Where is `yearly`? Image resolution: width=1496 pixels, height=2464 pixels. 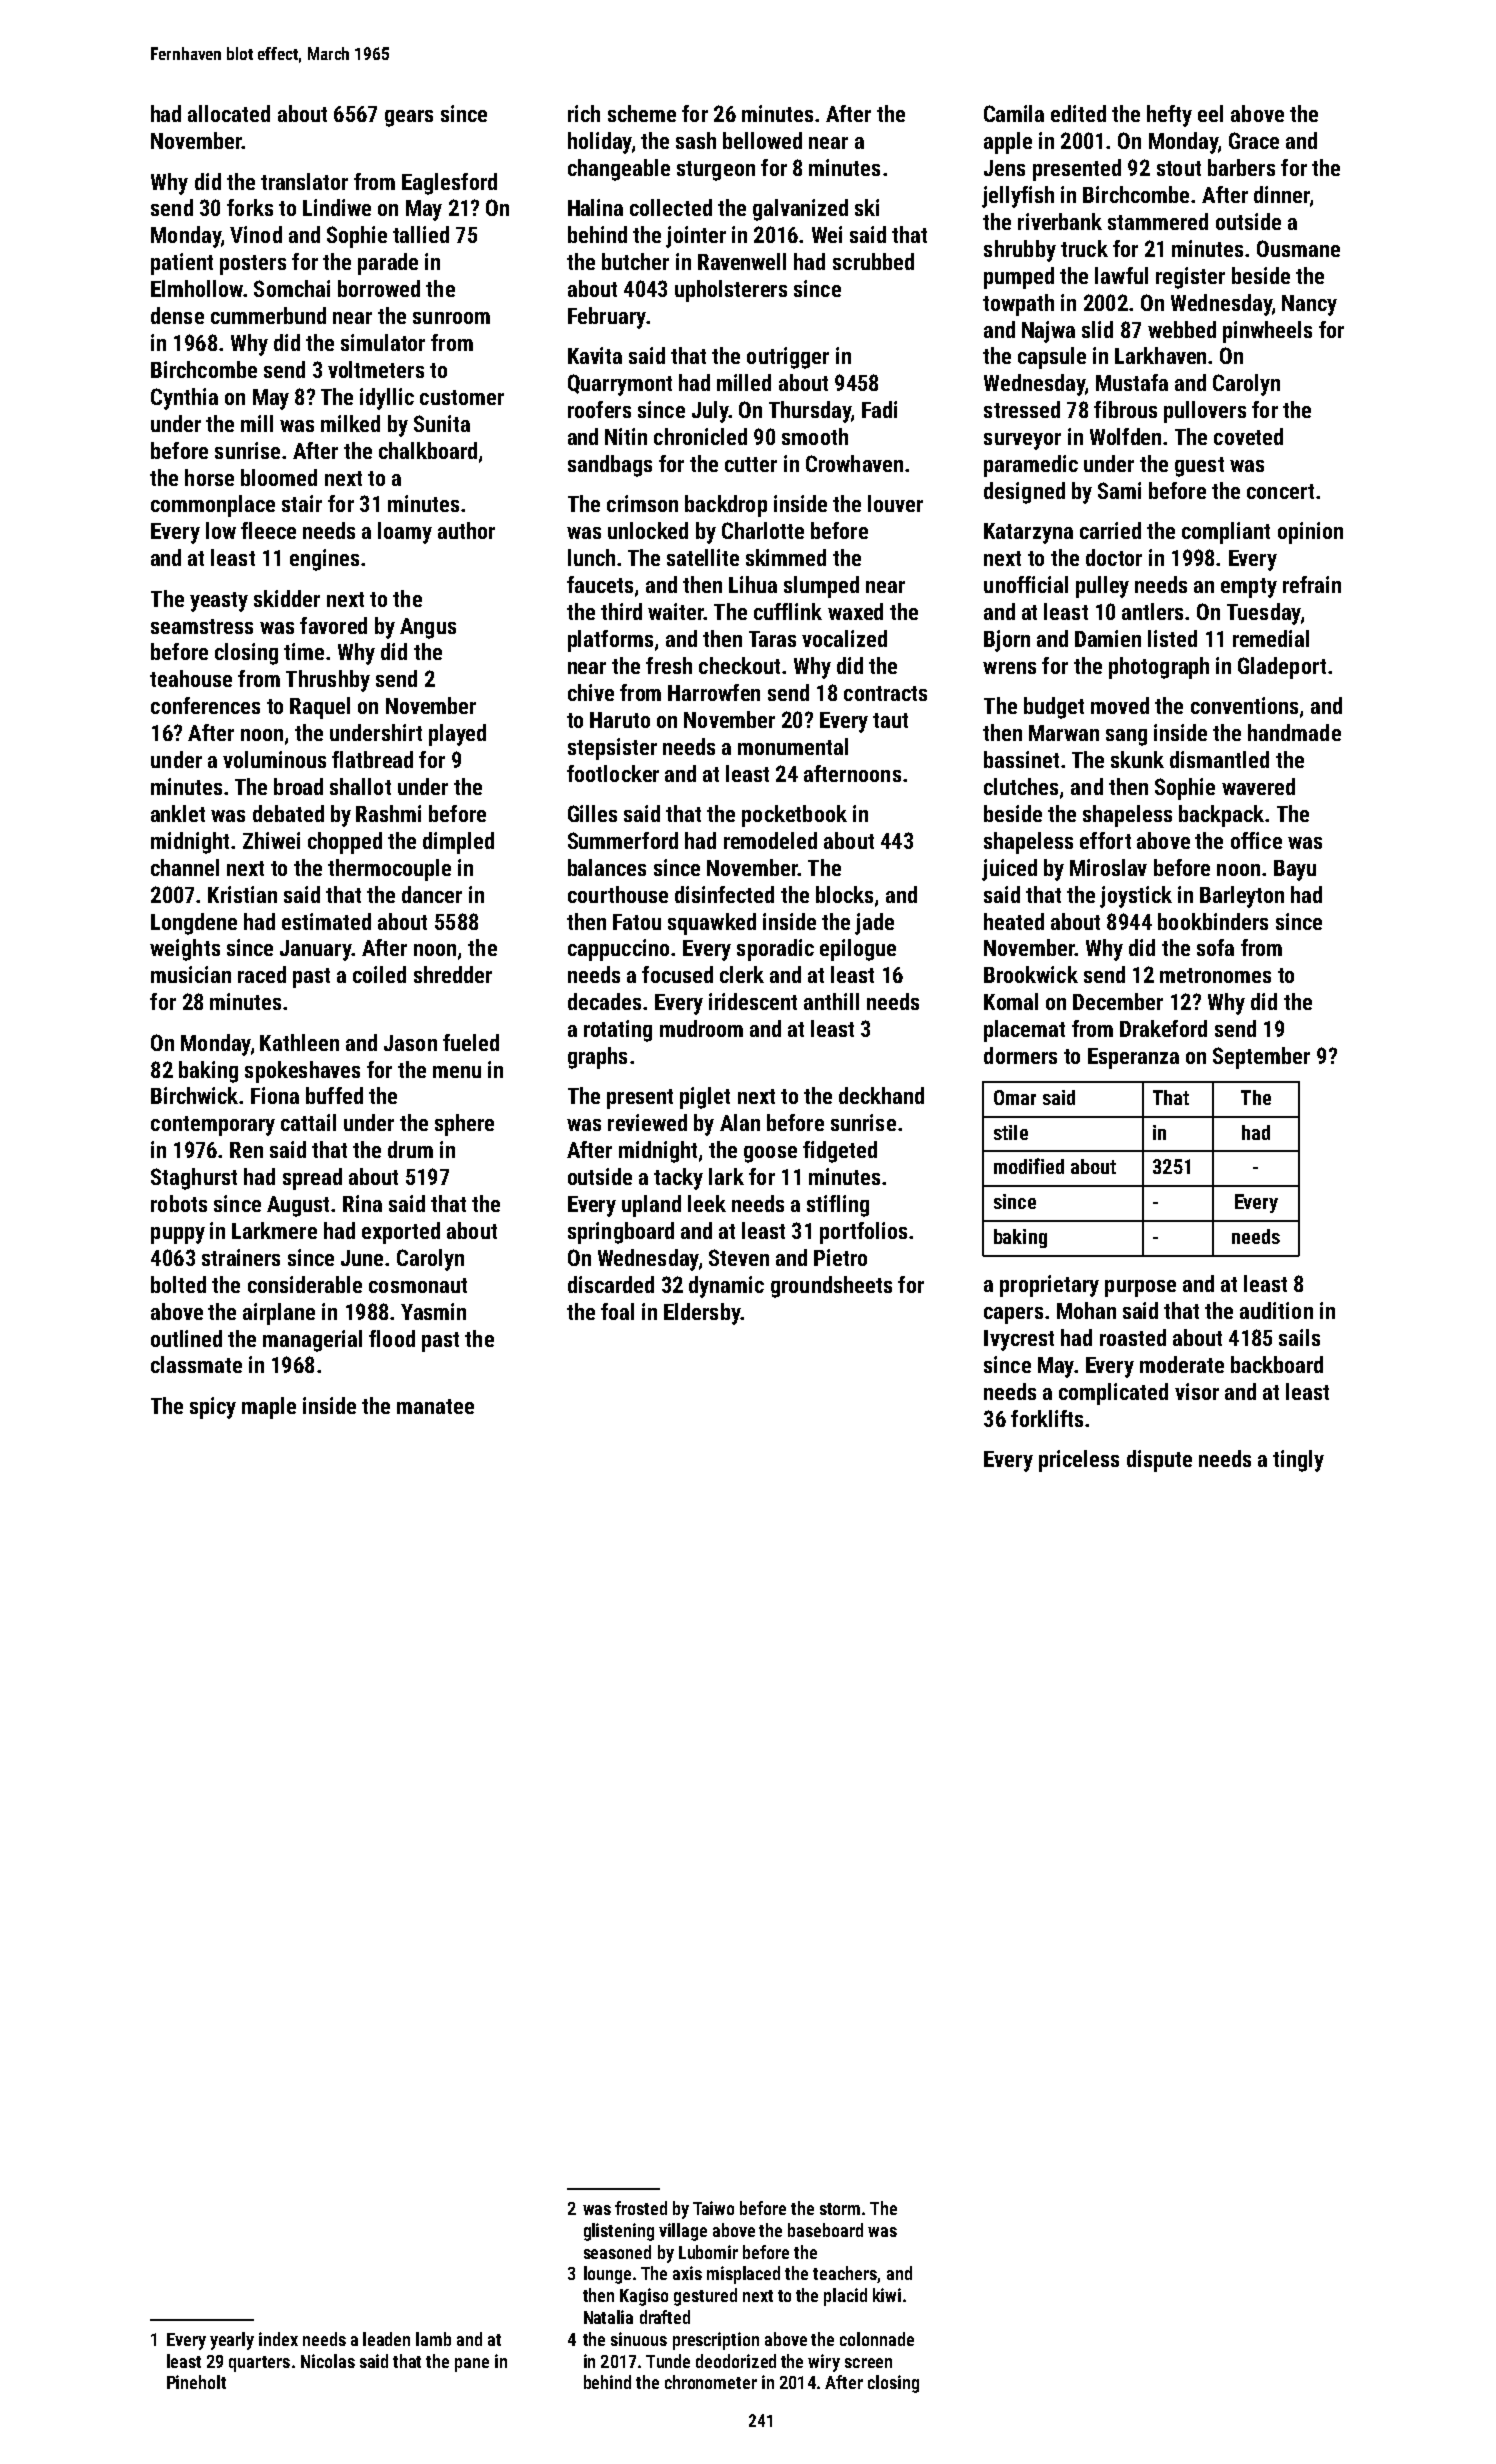
yearly is located at coordinates (232, 2341).
